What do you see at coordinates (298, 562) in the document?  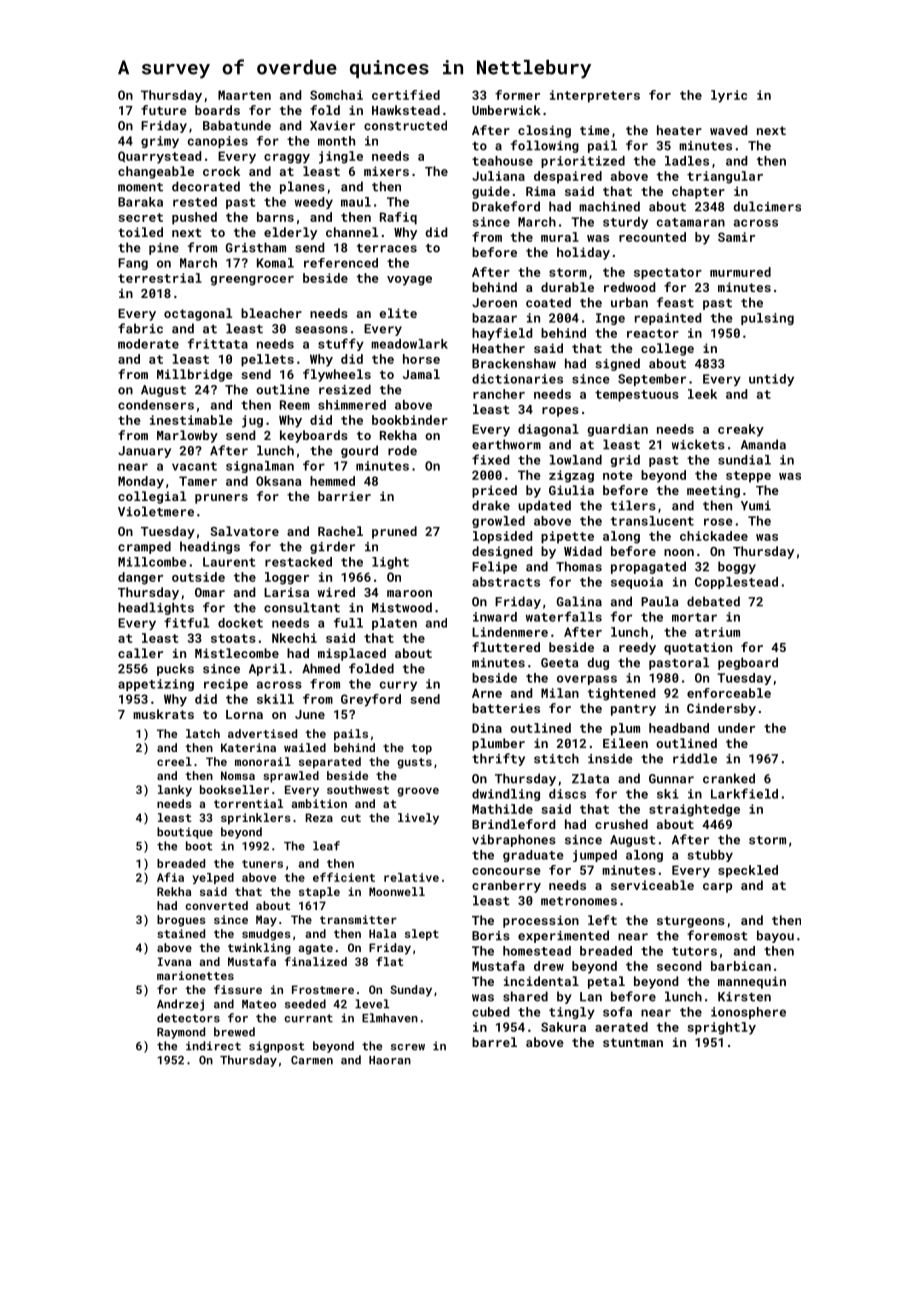 I see `restacked` at bounding box center [298, 562].
